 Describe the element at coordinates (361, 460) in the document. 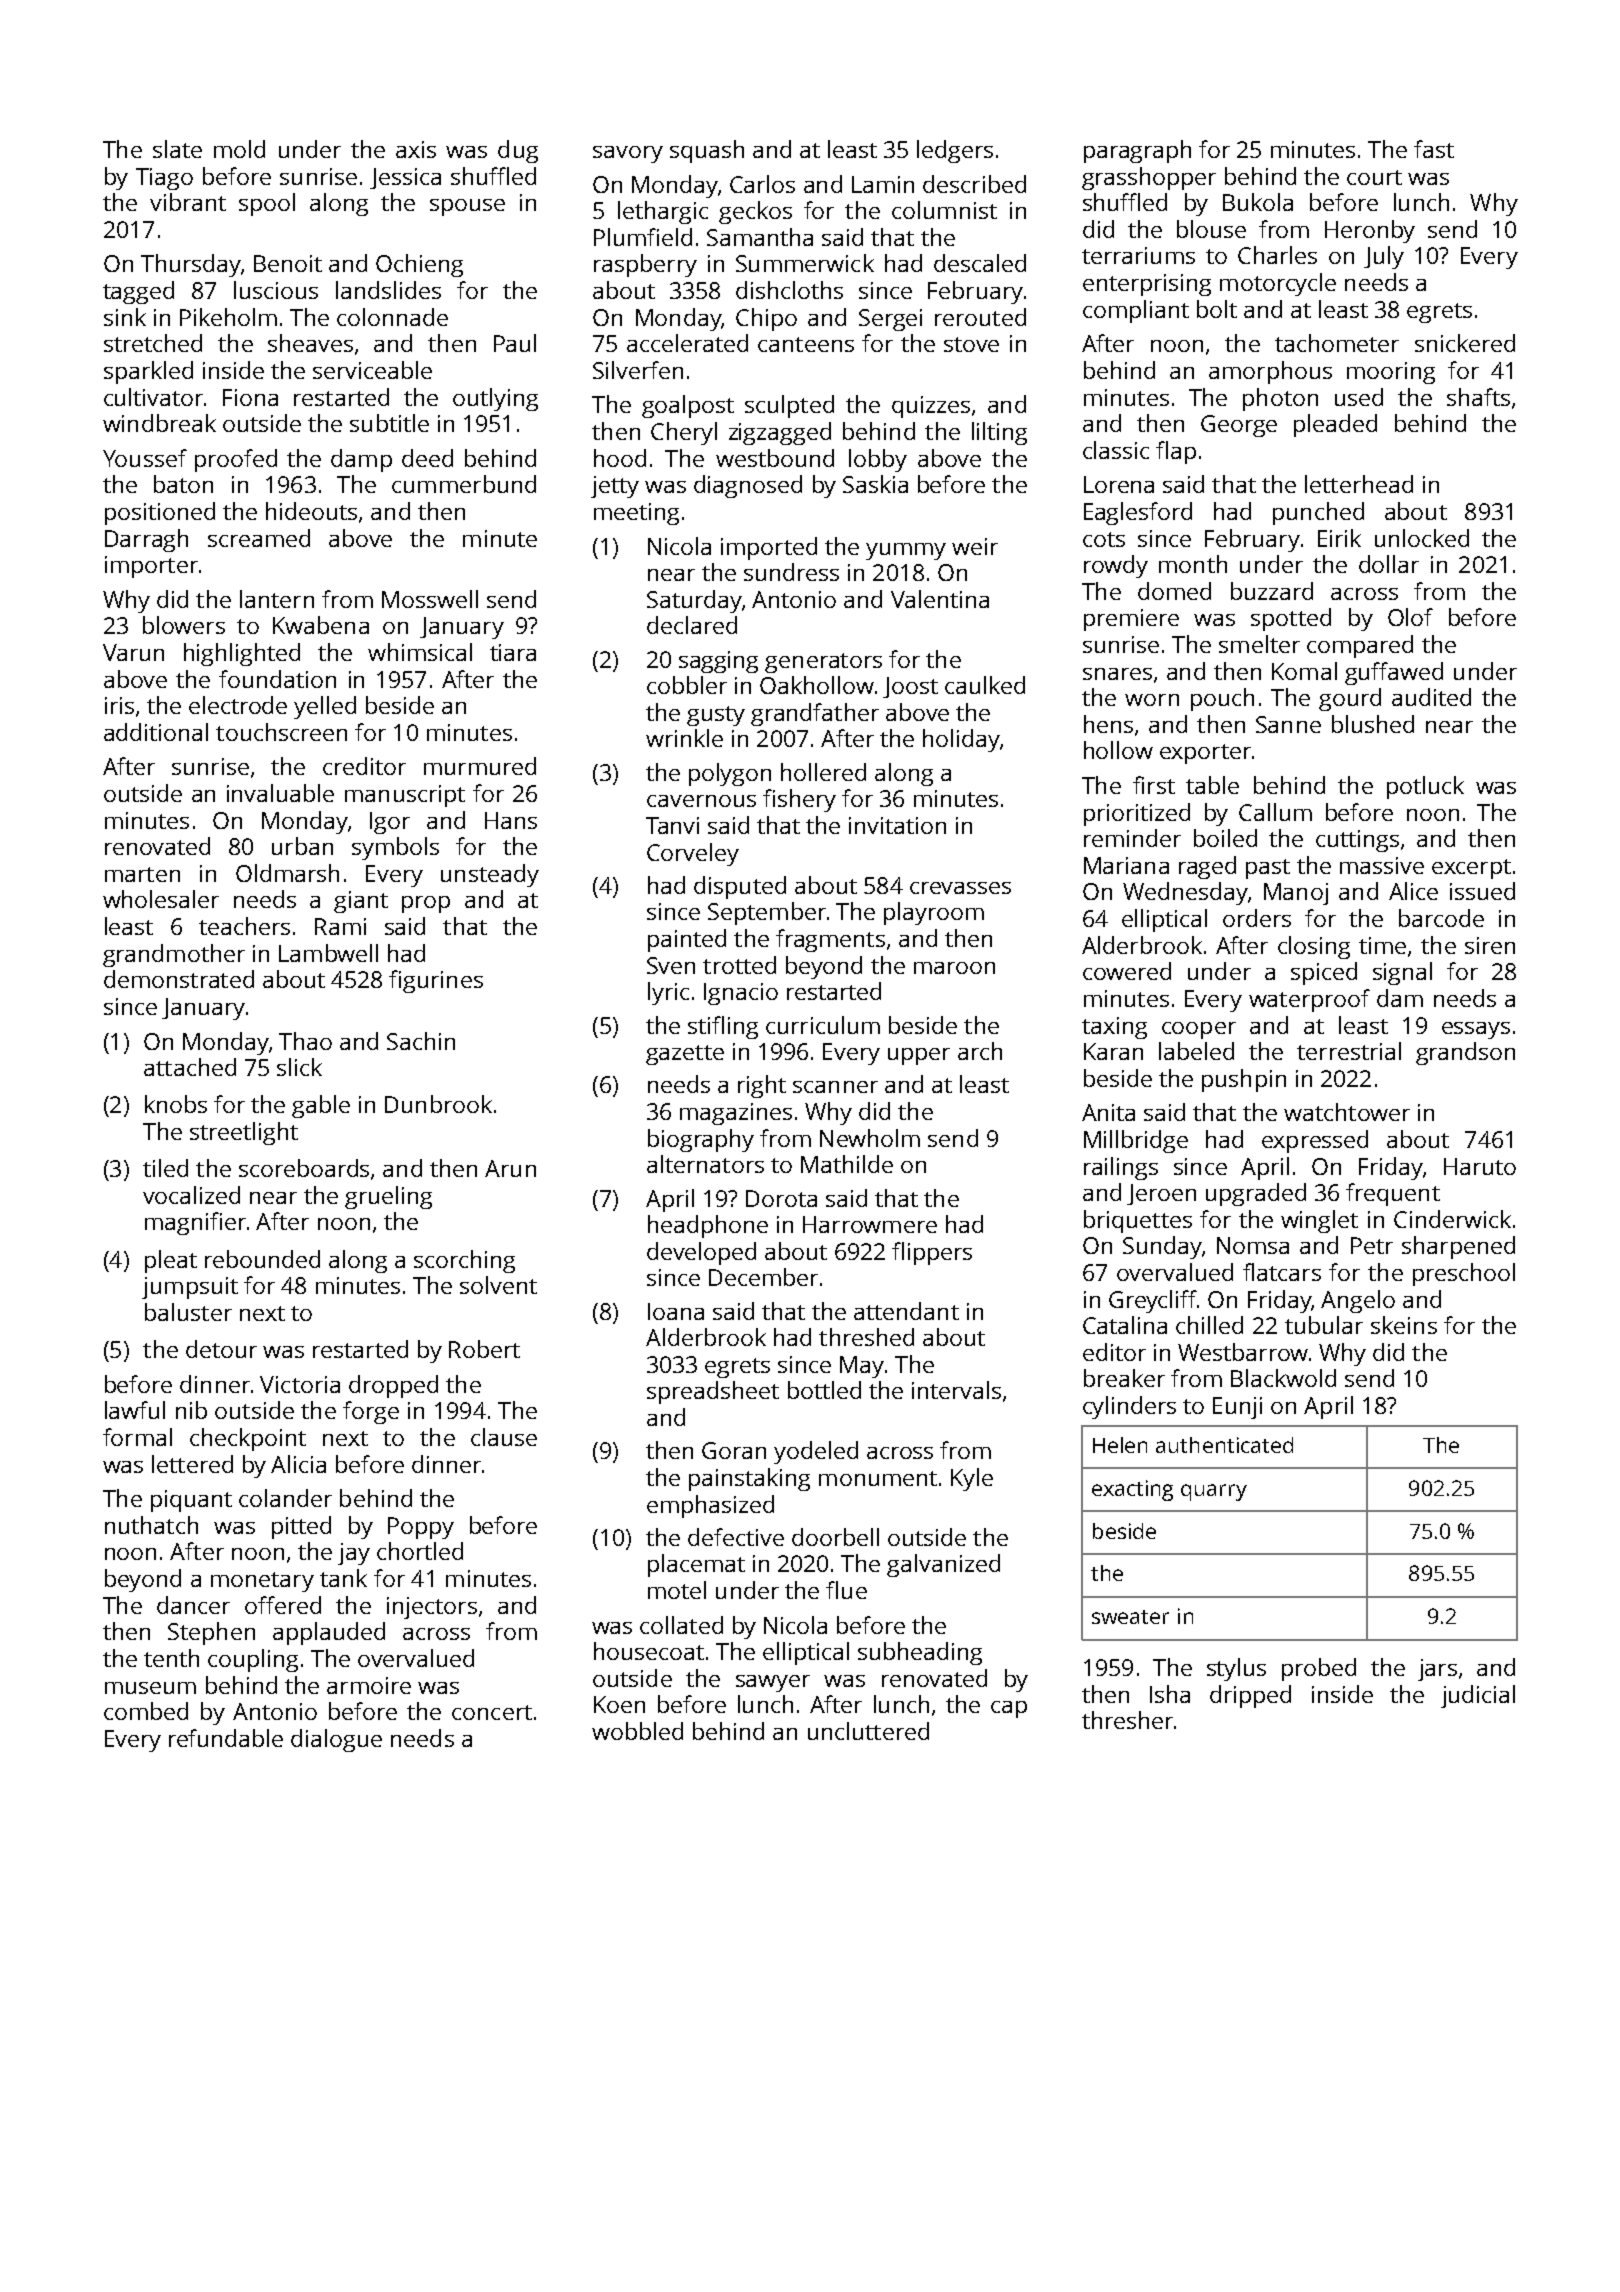

I see `damp` at that location.
